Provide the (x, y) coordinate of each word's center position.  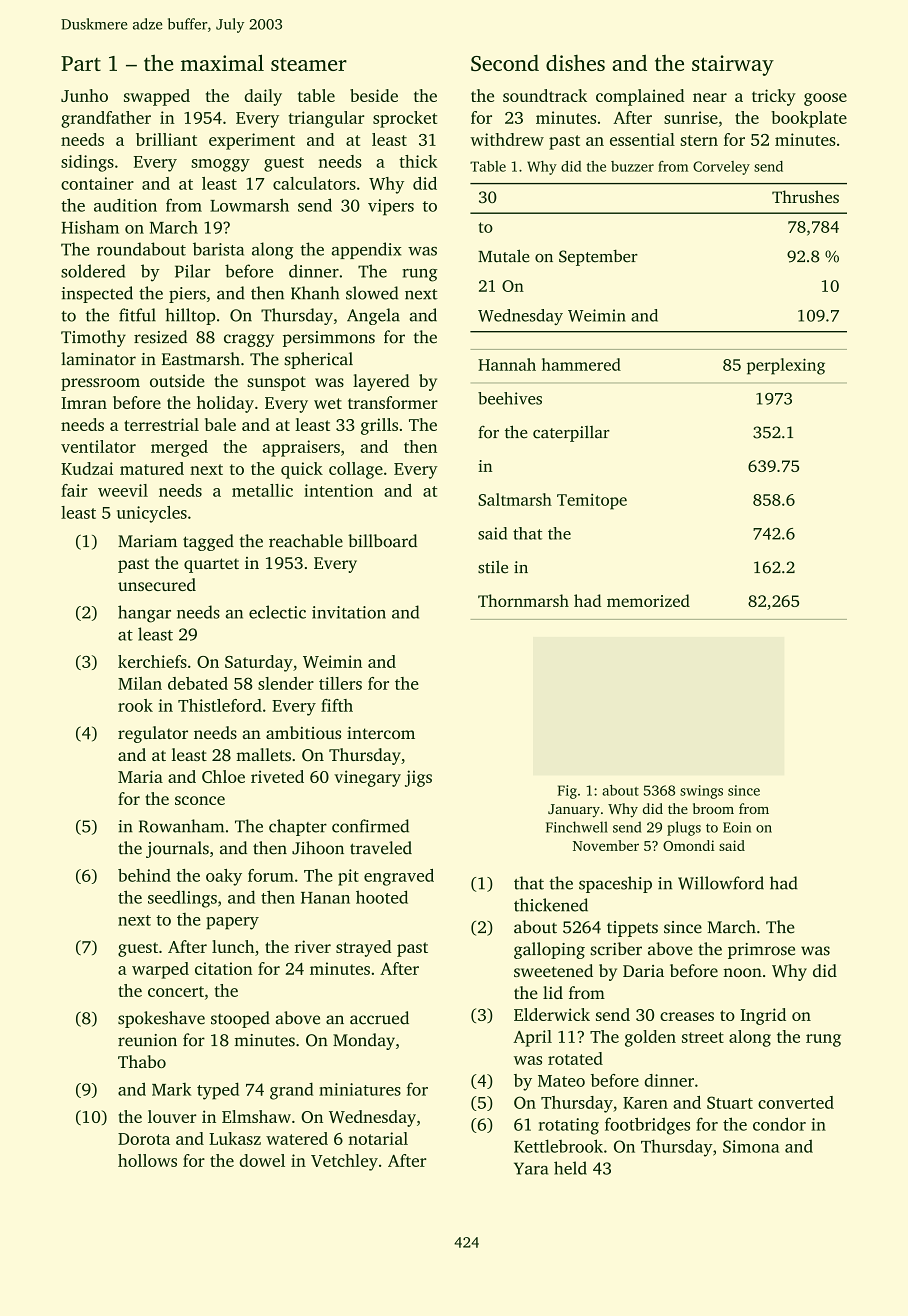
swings (701, 792)
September (598, 258)
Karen (645, 1103)
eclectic (277, 612)
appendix (366, 250)
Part (81, 63)
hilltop (190, 316)
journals (177, 849)
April (532, 1038)
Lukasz (235, 1138)
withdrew (507, 139)
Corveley (721, 168)
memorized (648, 600)
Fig (567, 792)
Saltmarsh (515, 499)
